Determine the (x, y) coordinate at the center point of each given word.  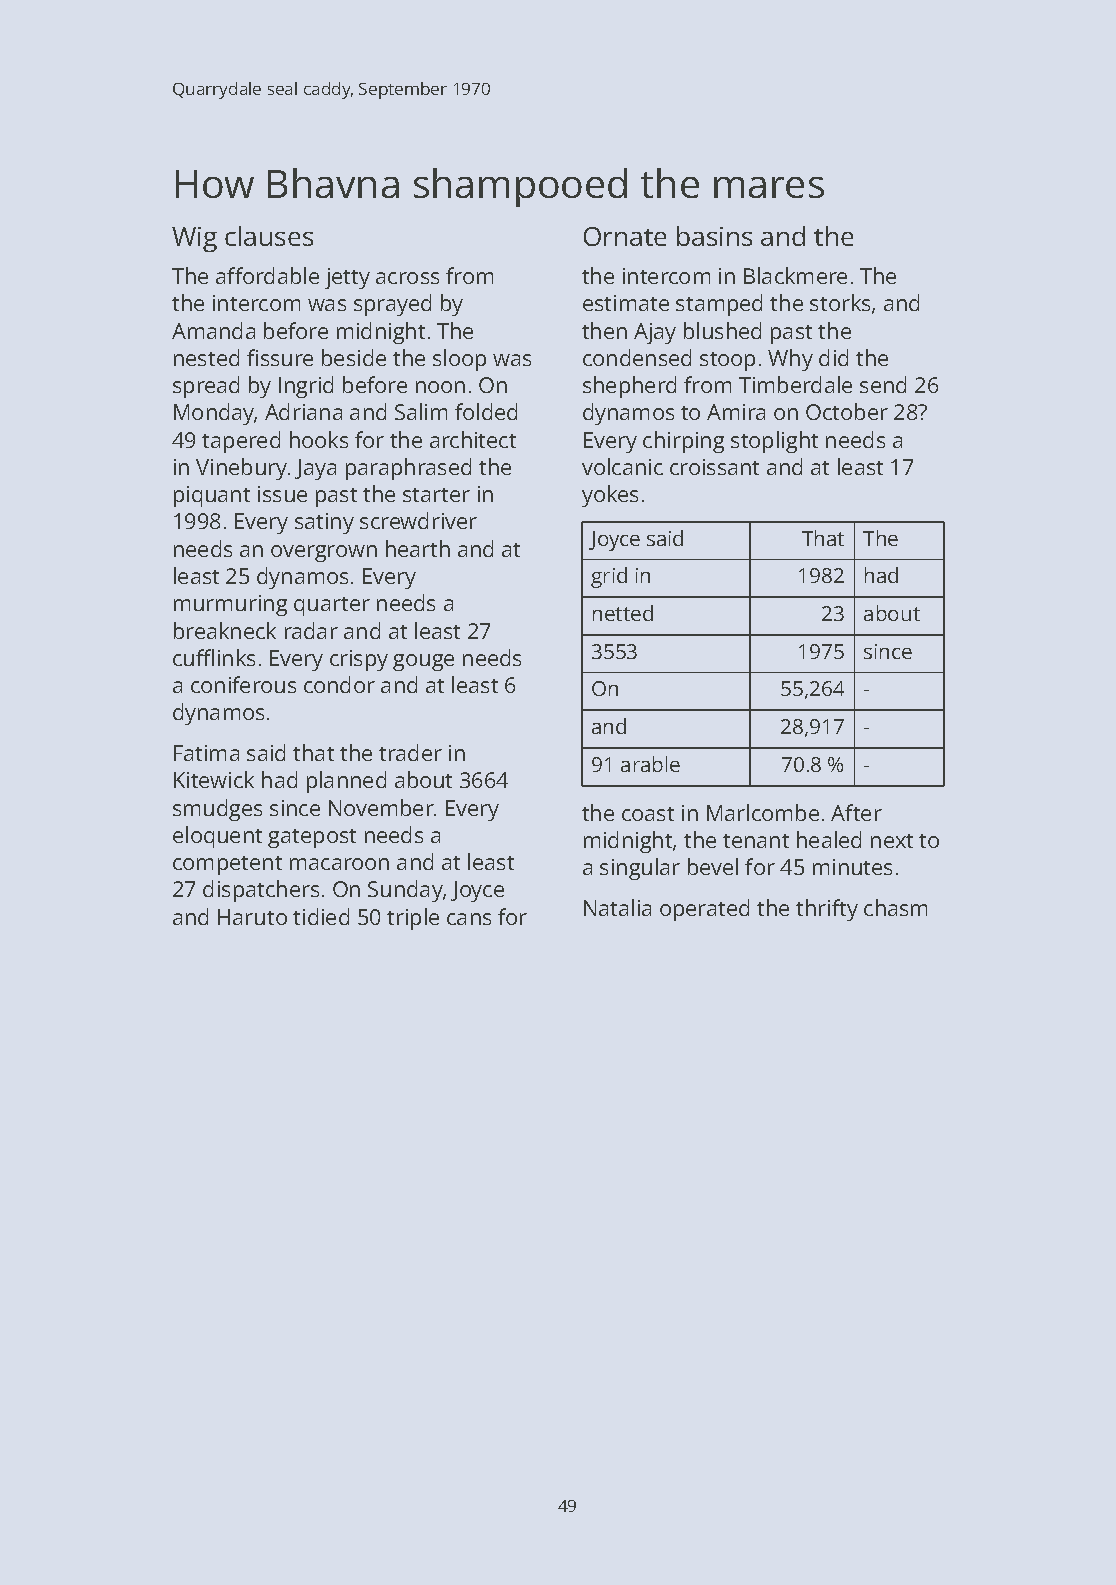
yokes (610, 496)
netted (623, 613)
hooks (319, 439)
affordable (267, 275)
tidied (321, 916)
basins (714, 236)
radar (311, 630)
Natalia (617, 907)
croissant (714, 467)
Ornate (625, 236)
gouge (423, 662)
